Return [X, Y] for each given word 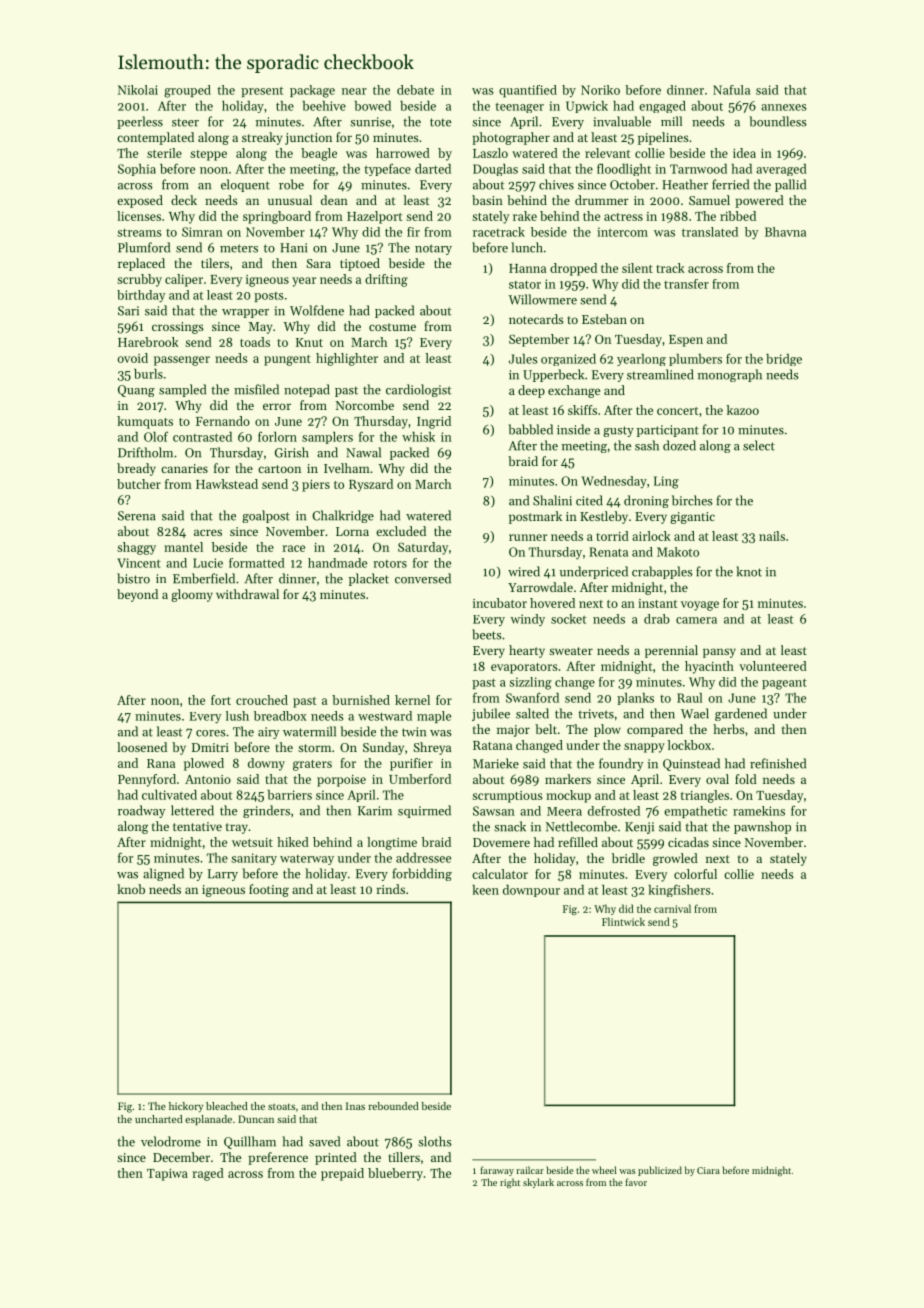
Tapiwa [167, 1175]
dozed [679, 445]
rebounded [394, 1106]
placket [369, 579]
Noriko [600, 90]
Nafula [731, 90]
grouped [187, 91]
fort [221, 700]
